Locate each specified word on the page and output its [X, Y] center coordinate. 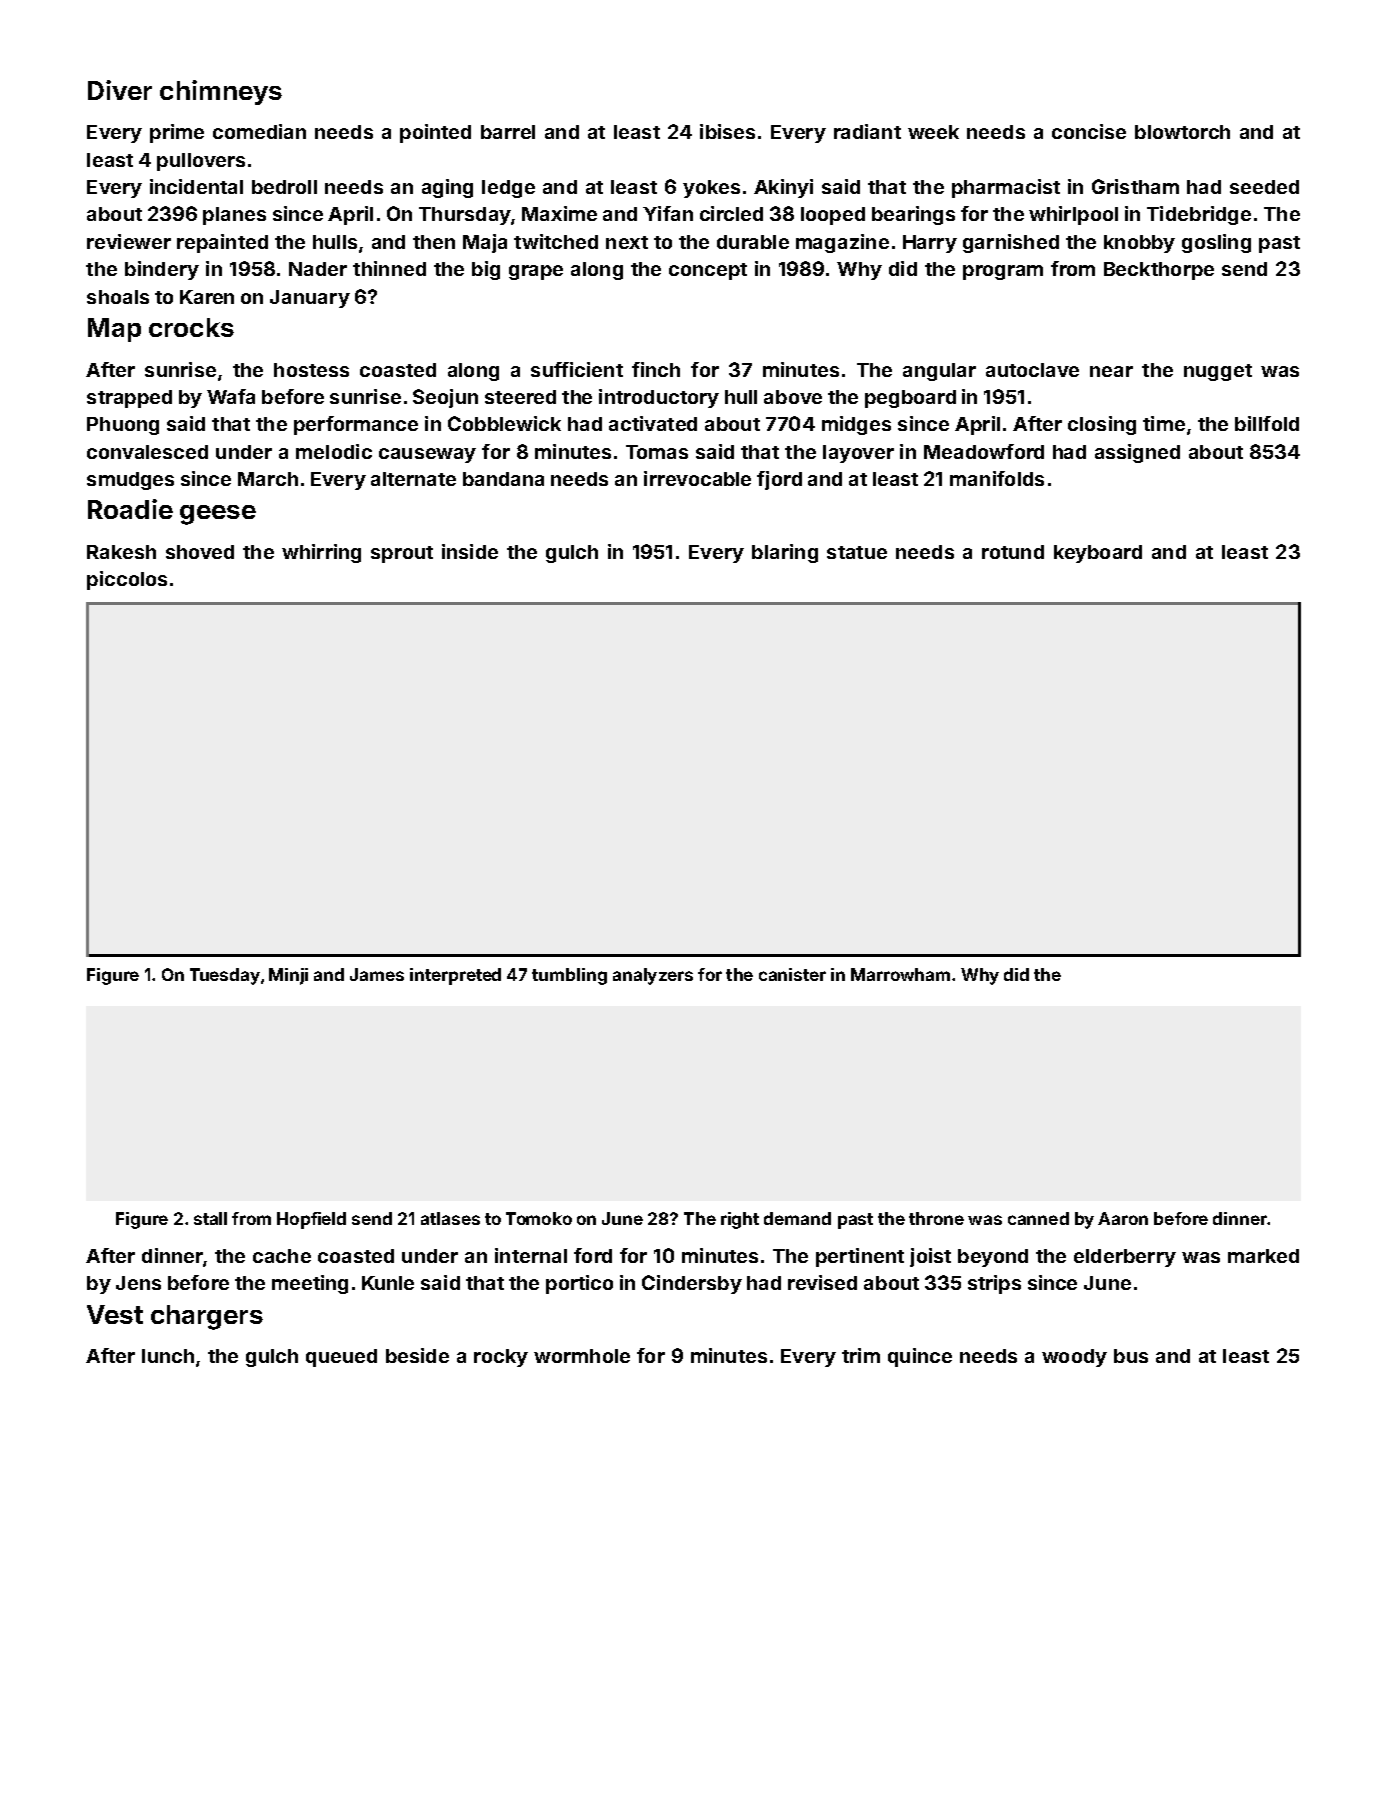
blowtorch [1182, 132]
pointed [435, 133]
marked [1263, 1256]
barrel [508, 132]
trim [861, 1355]
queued [341, 1358]
